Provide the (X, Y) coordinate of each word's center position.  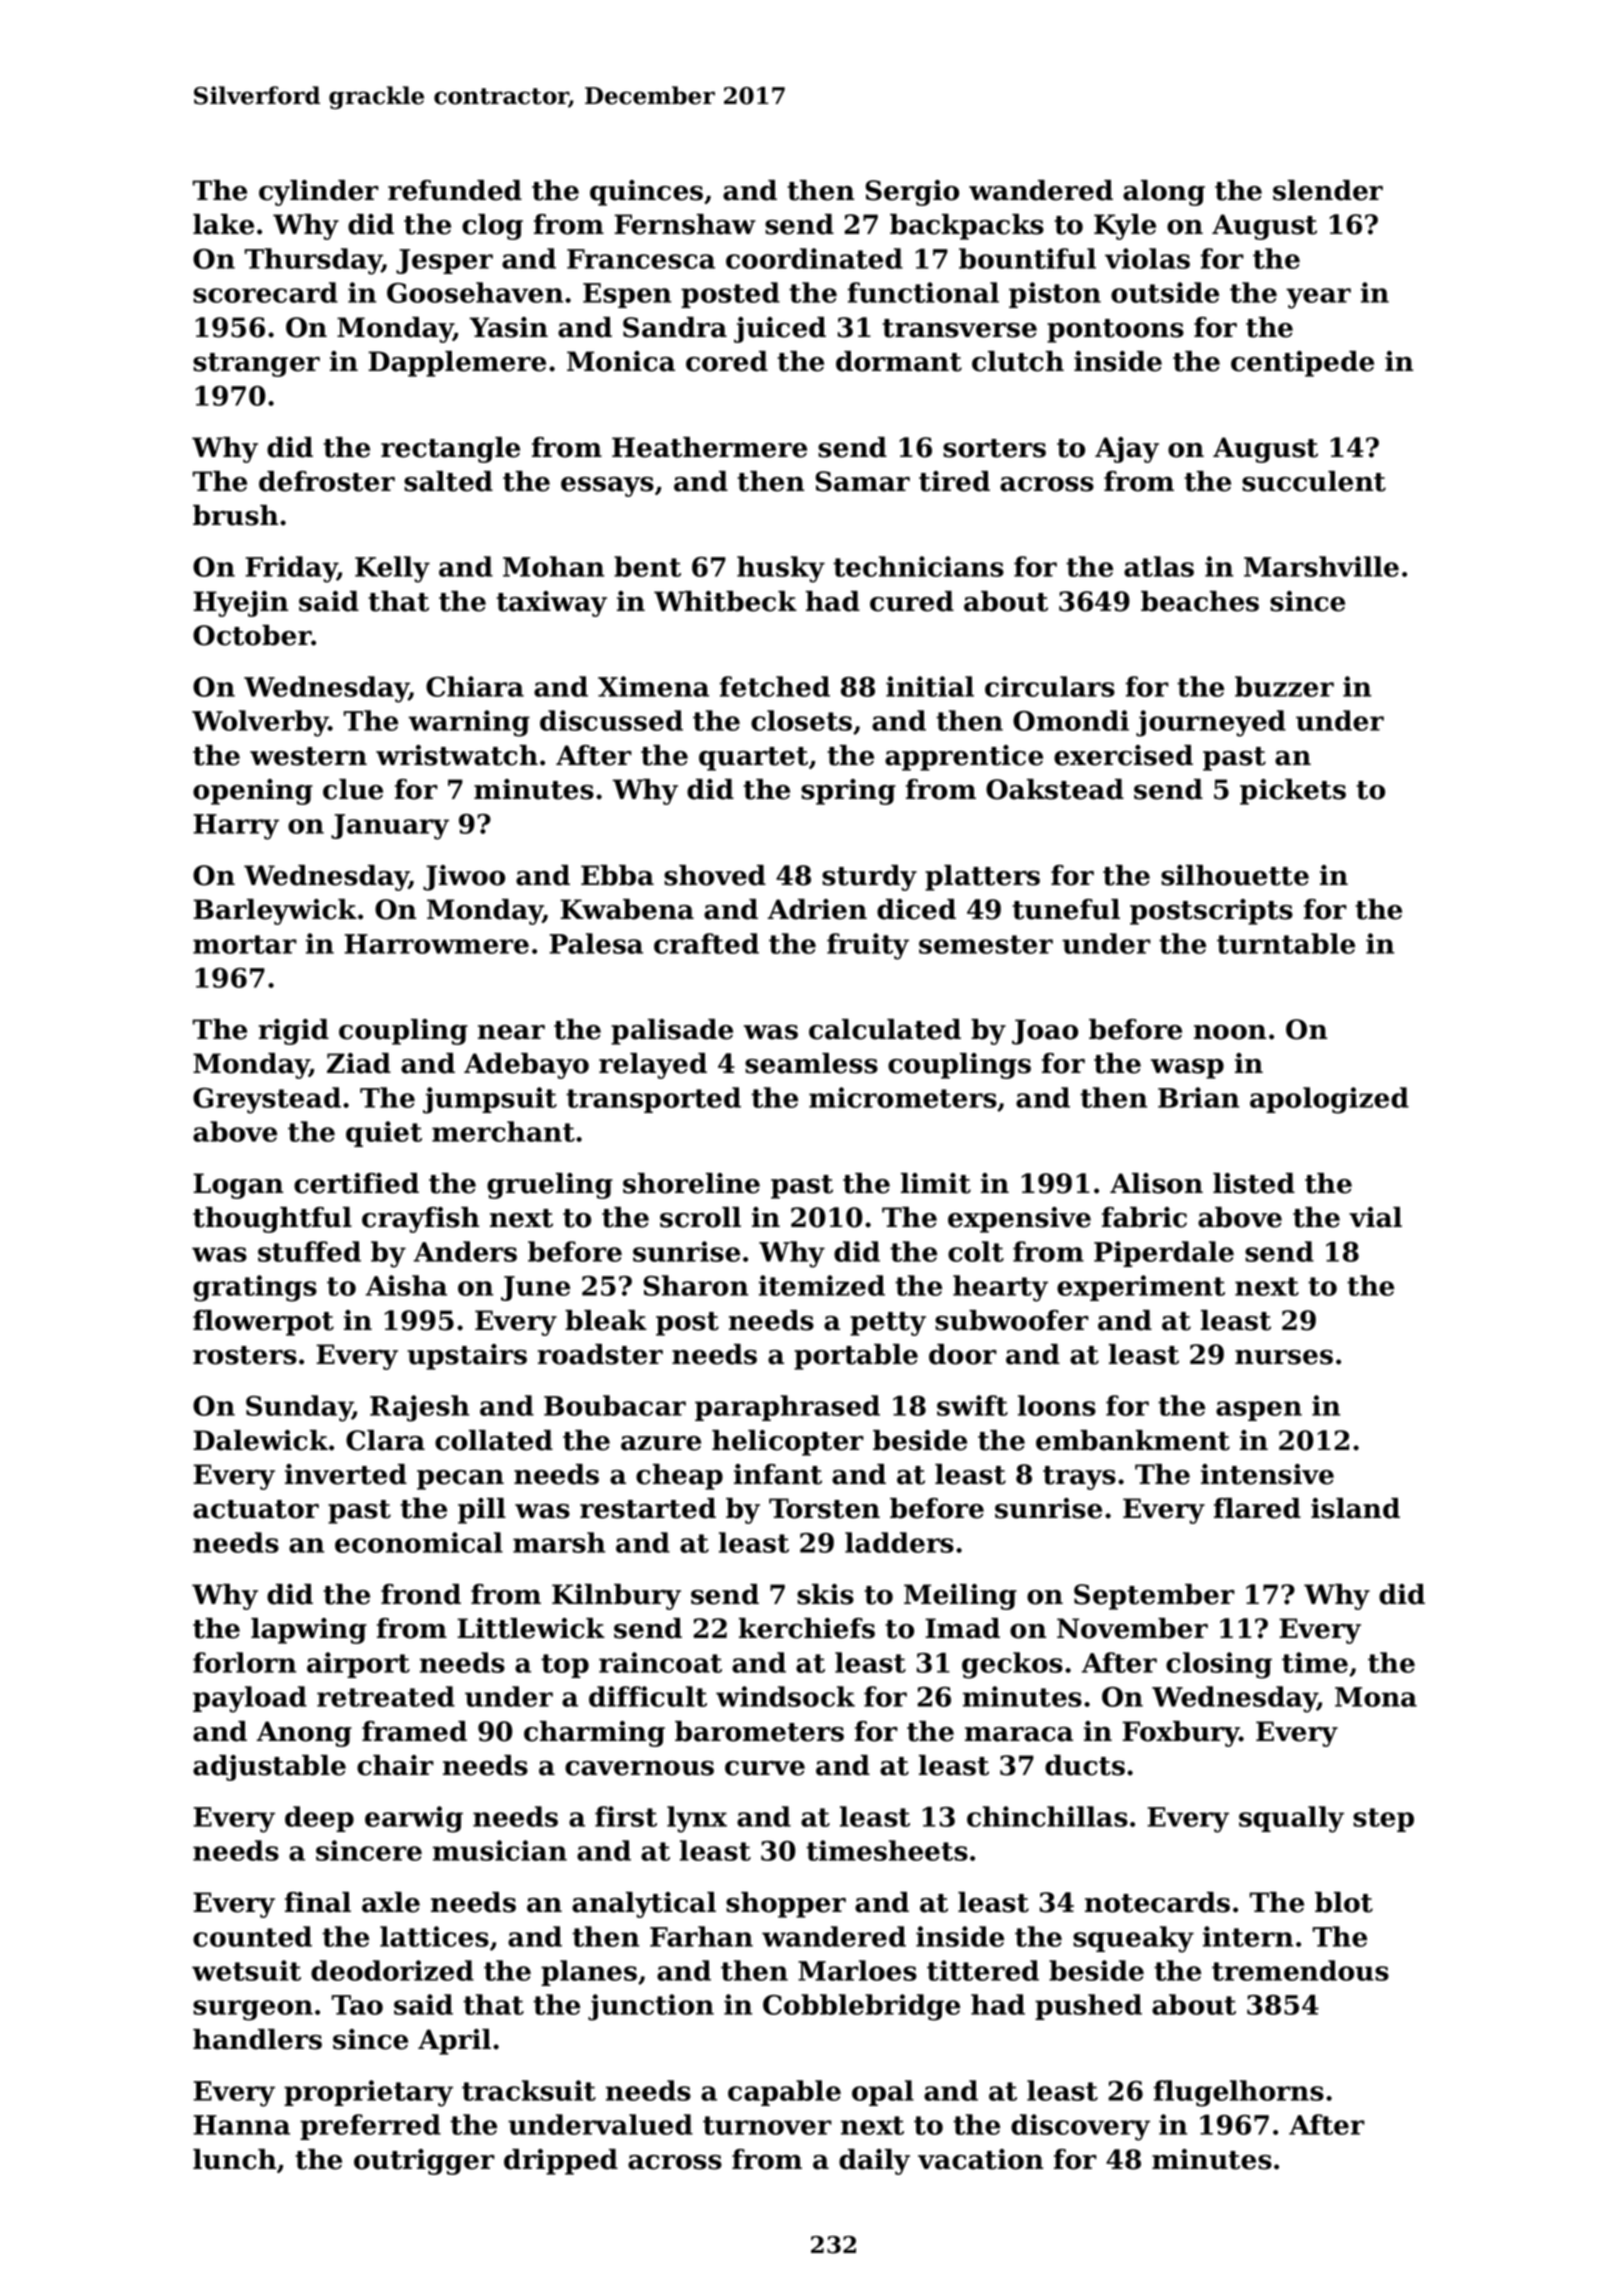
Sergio (912, 193)
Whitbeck (725, 601)
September (1154, 1597)
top (565, 1666)
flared (1257, 1508)
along (1164, 193)
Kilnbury (616, 1597)
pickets (1293, 792)
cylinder (319, 193)
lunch (234, 2159)
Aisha (406, 1285)
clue (353, 789)
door (963, 1354)
